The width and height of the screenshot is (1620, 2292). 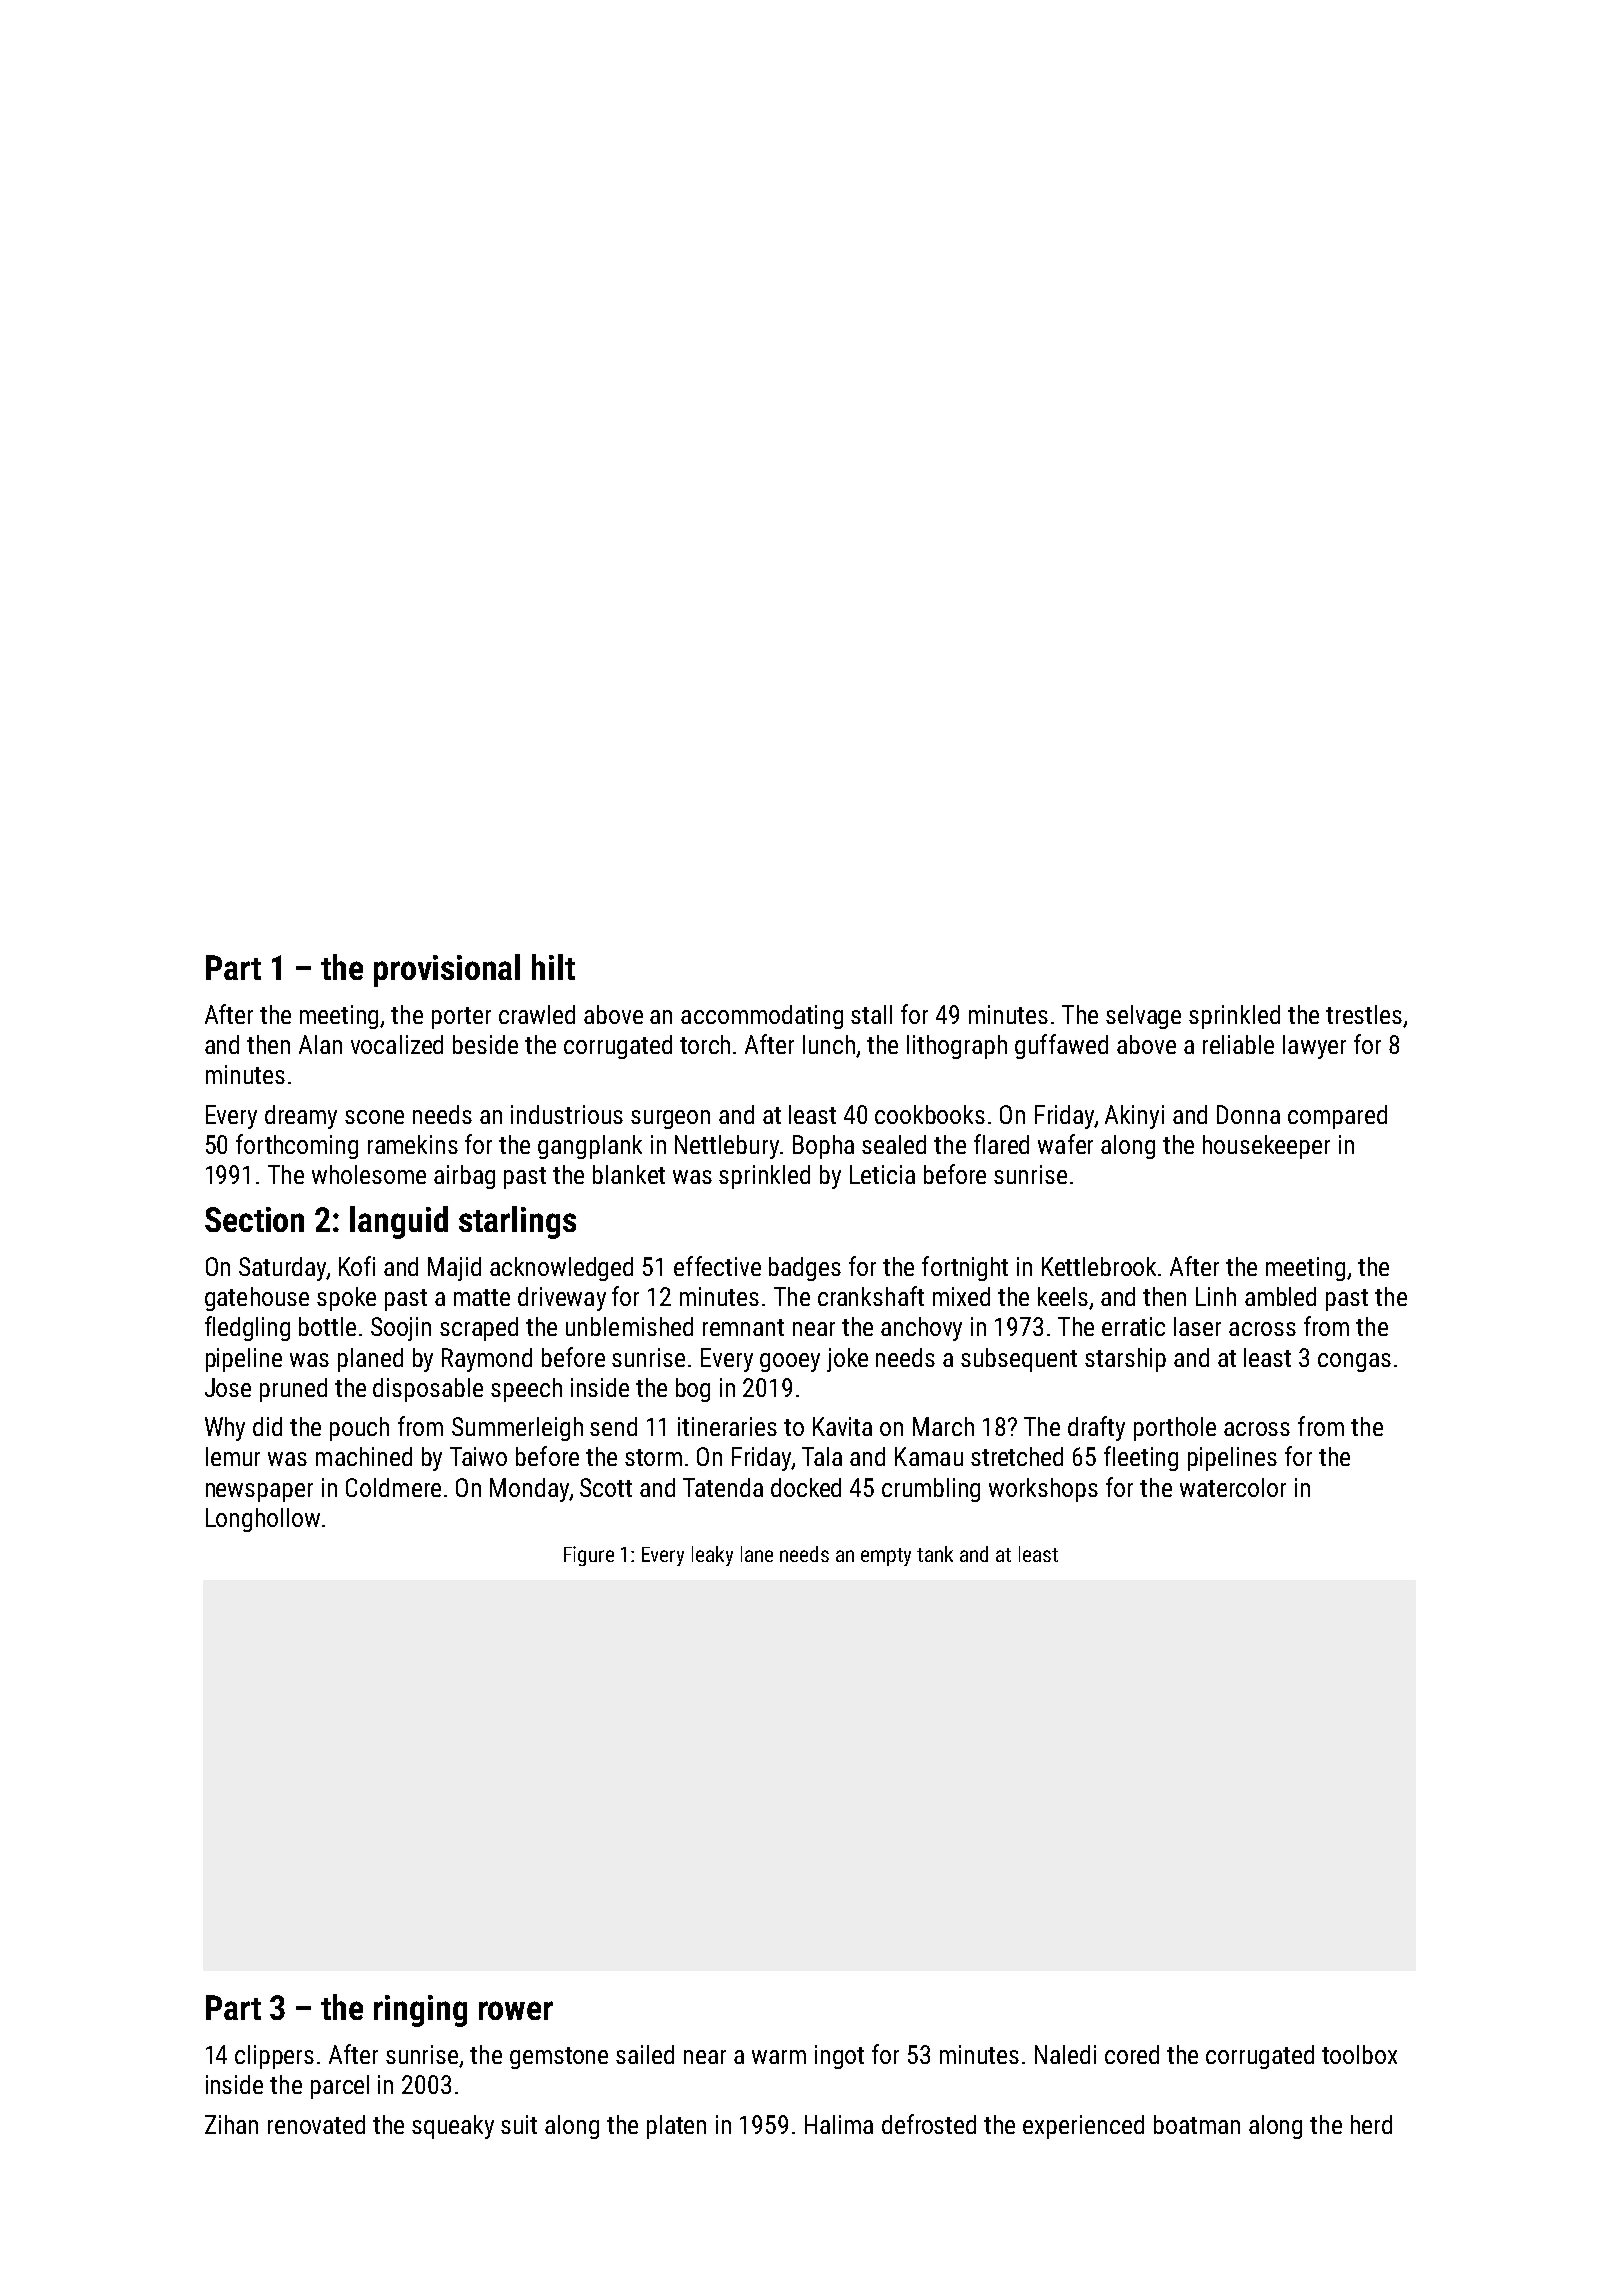 What do you see at coordinates (1143, 1017) in the screenshot?
I see `selvage` at bounding box center [1143, 1017].
